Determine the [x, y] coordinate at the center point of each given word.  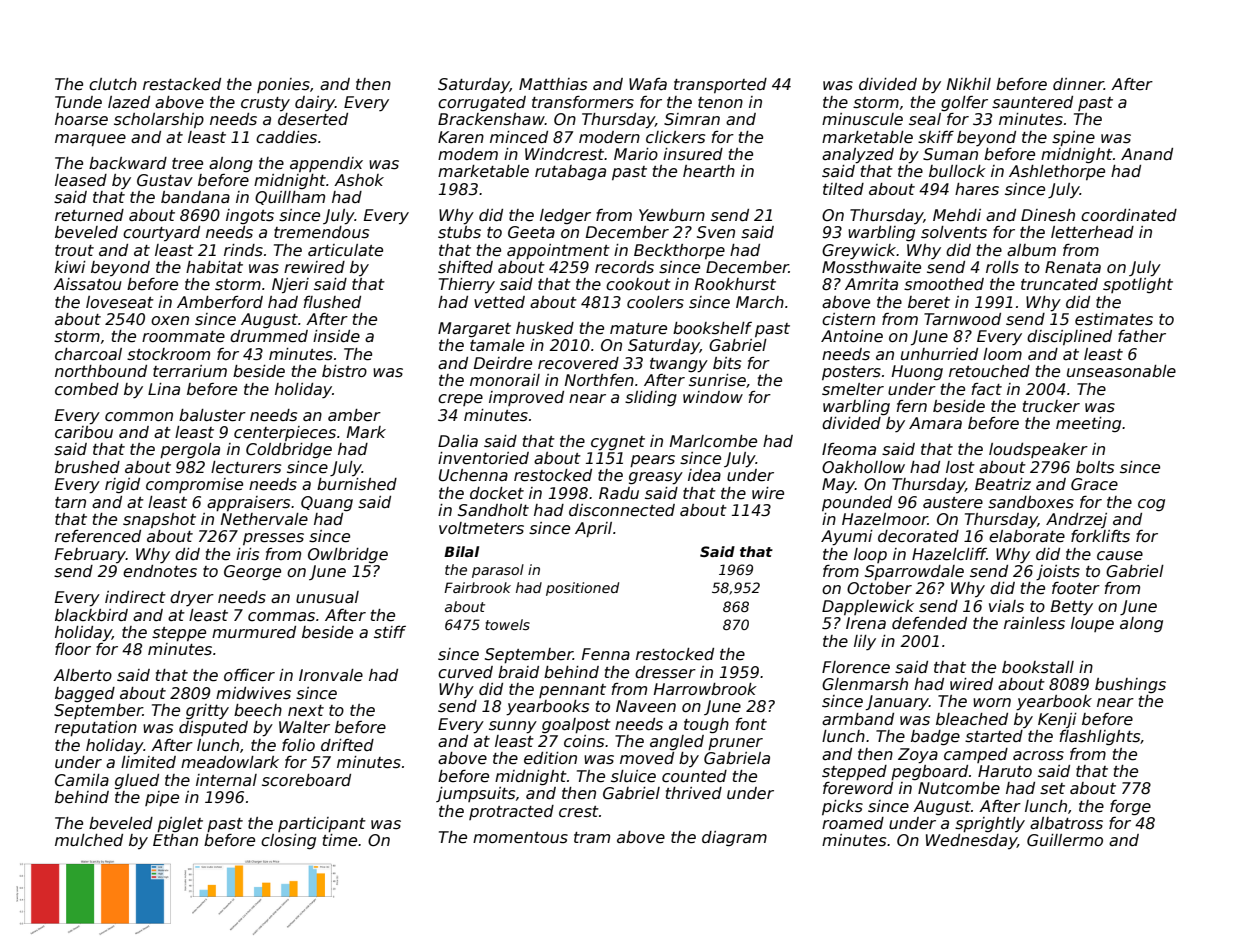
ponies [283, 85]
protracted [511, 812]
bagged [85, 694]
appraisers [248, 503]
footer [1076, 588]
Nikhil [969, 84]
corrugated [482, 103]
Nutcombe [959, 788]
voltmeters [481, 528]
